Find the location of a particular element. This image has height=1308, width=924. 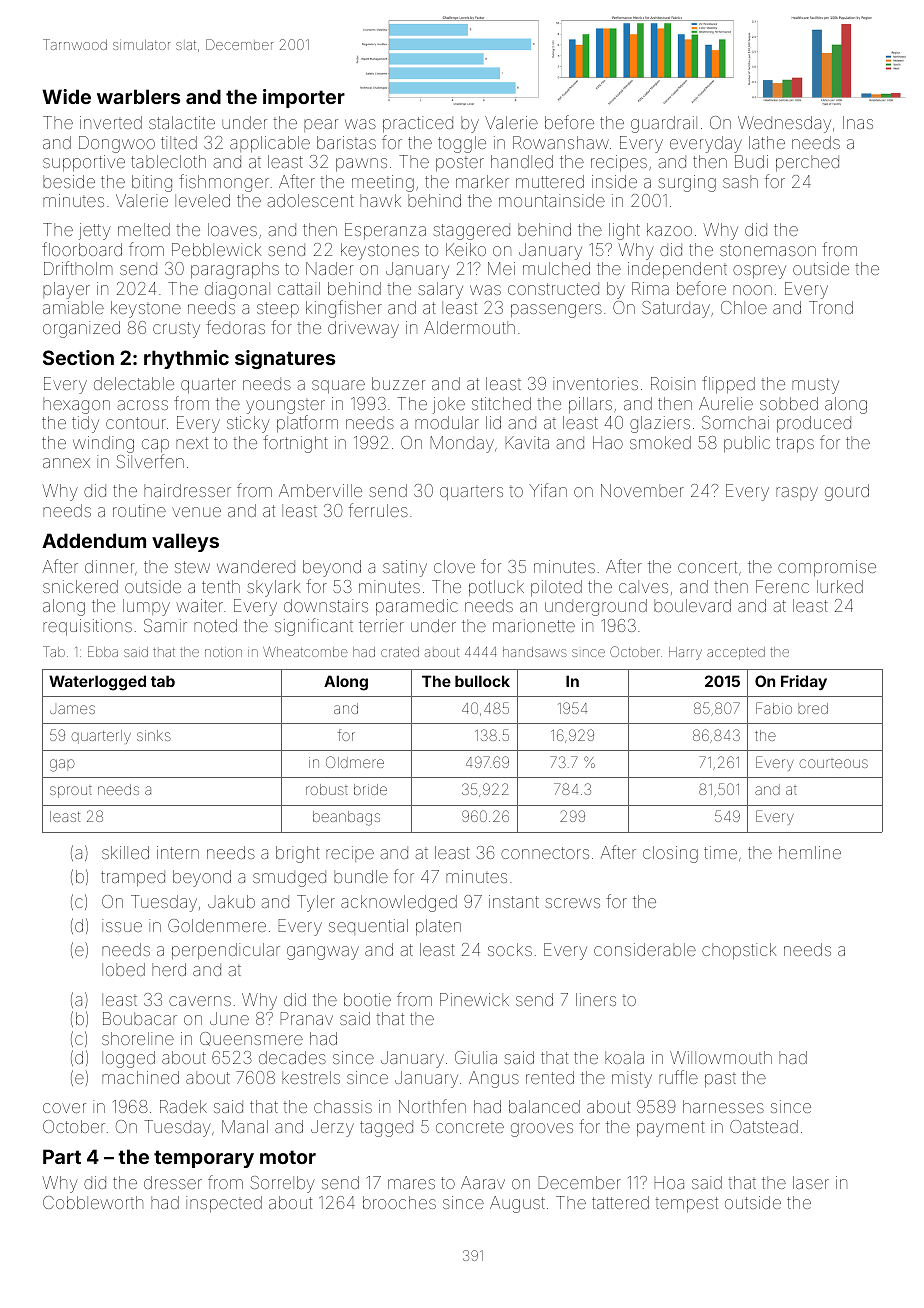

pawns is located at coordinates (361, 165).
